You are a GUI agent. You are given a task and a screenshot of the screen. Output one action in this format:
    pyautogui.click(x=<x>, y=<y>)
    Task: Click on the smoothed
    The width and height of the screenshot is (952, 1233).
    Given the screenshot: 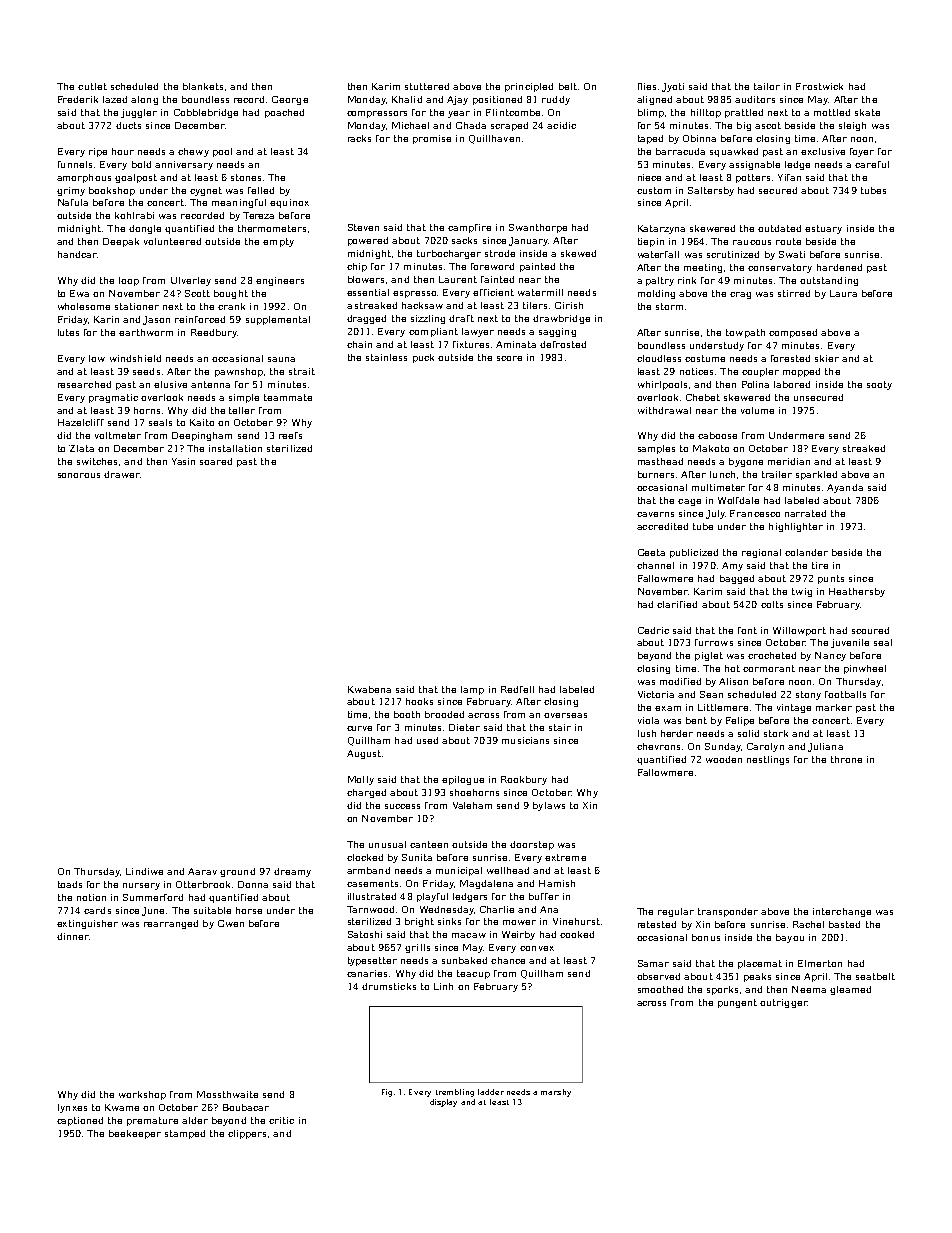 What is the action you would take?
    pyautogui.click(x=660, y=989)
